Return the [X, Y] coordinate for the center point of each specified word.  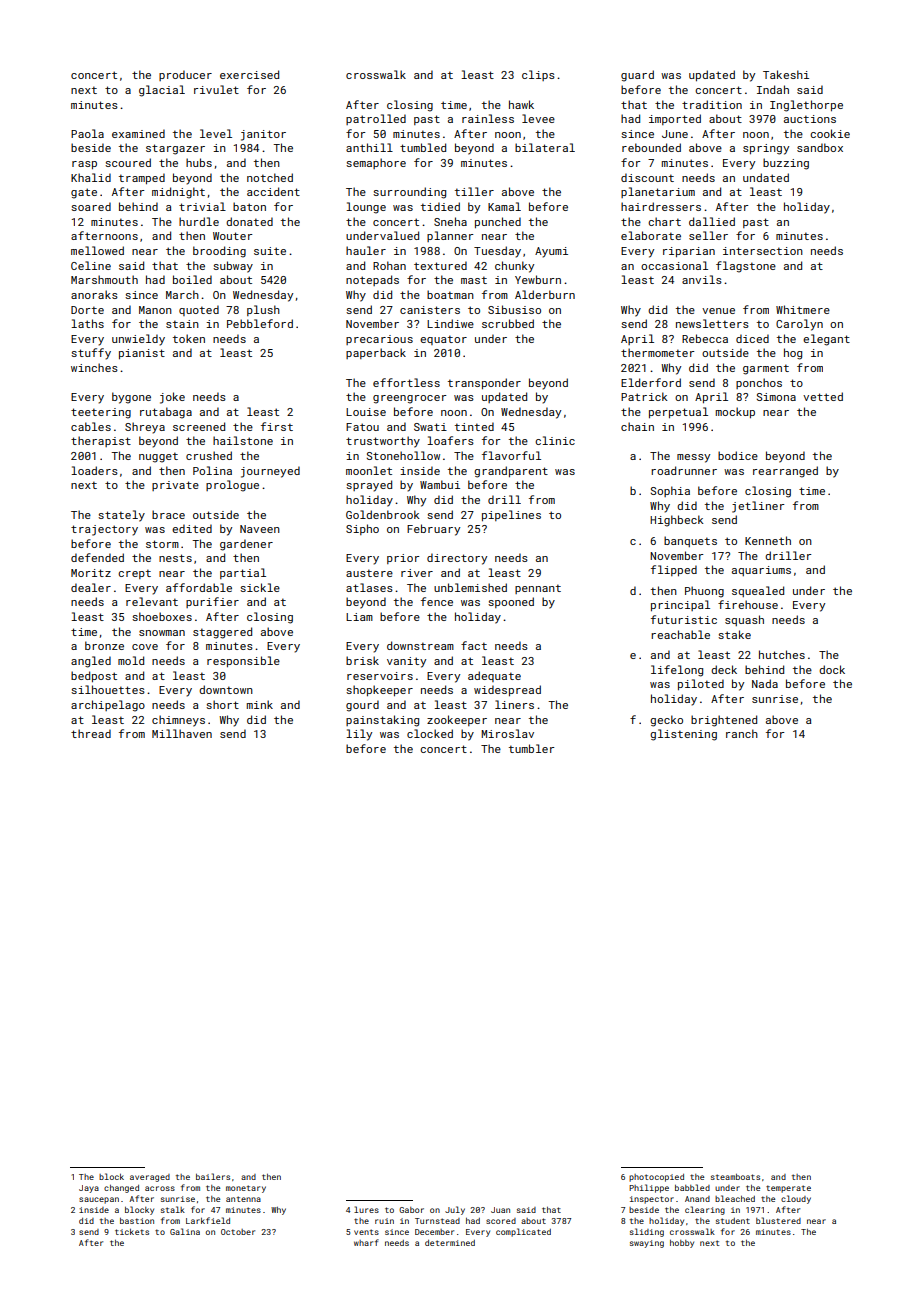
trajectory [104, 530]
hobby [682, 1244]
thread [91, 733]
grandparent [511, 472]
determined [450, 1243]
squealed [758, 591]
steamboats [735, 1177]
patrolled [376, 119]
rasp [84, 165]
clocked [430, 733]
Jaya [89, 1189]
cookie [830, 133]
